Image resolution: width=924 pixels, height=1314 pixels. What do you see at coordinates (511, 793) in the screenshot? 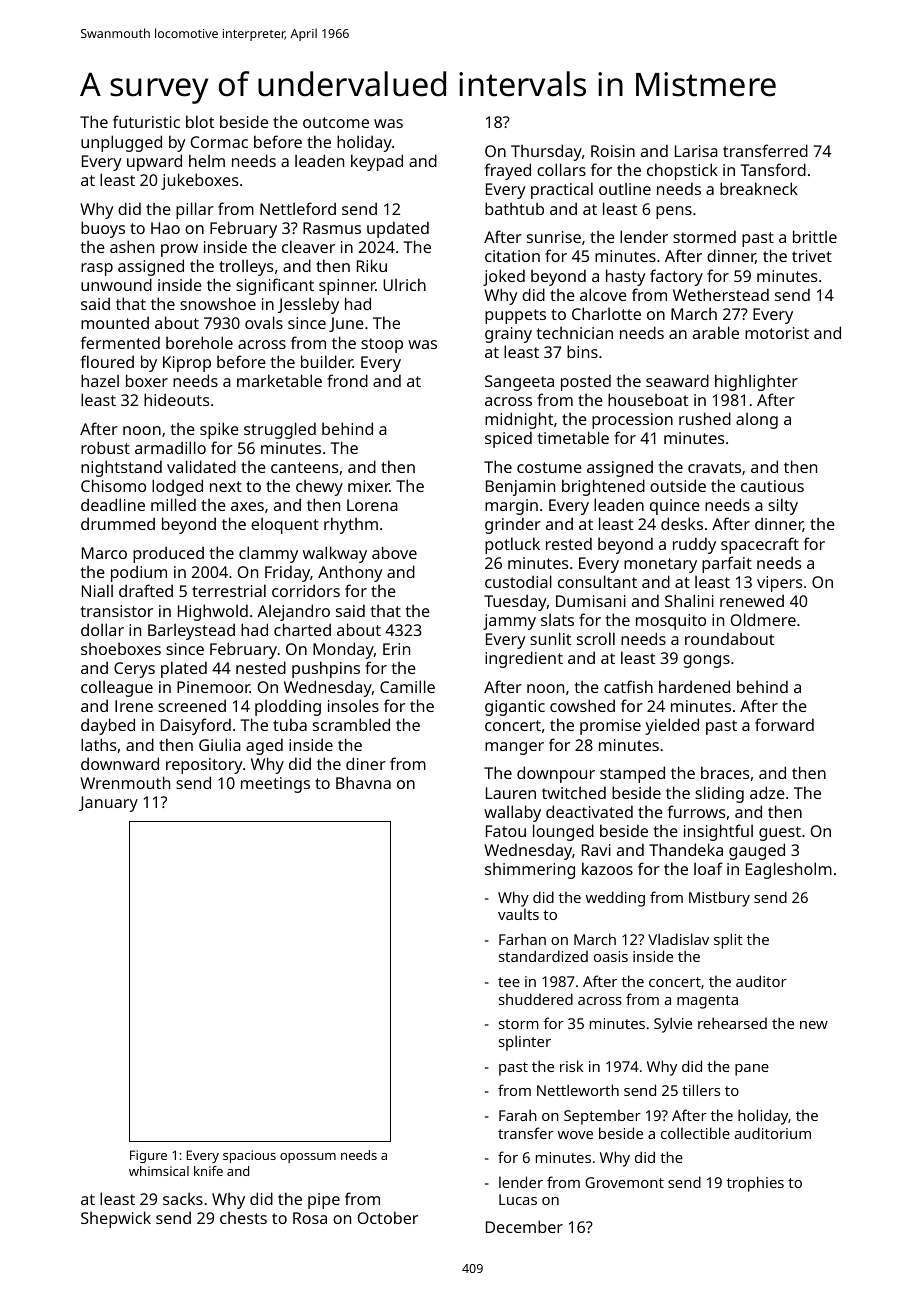
I see `Lauren` at bounding box center [511, 793].
